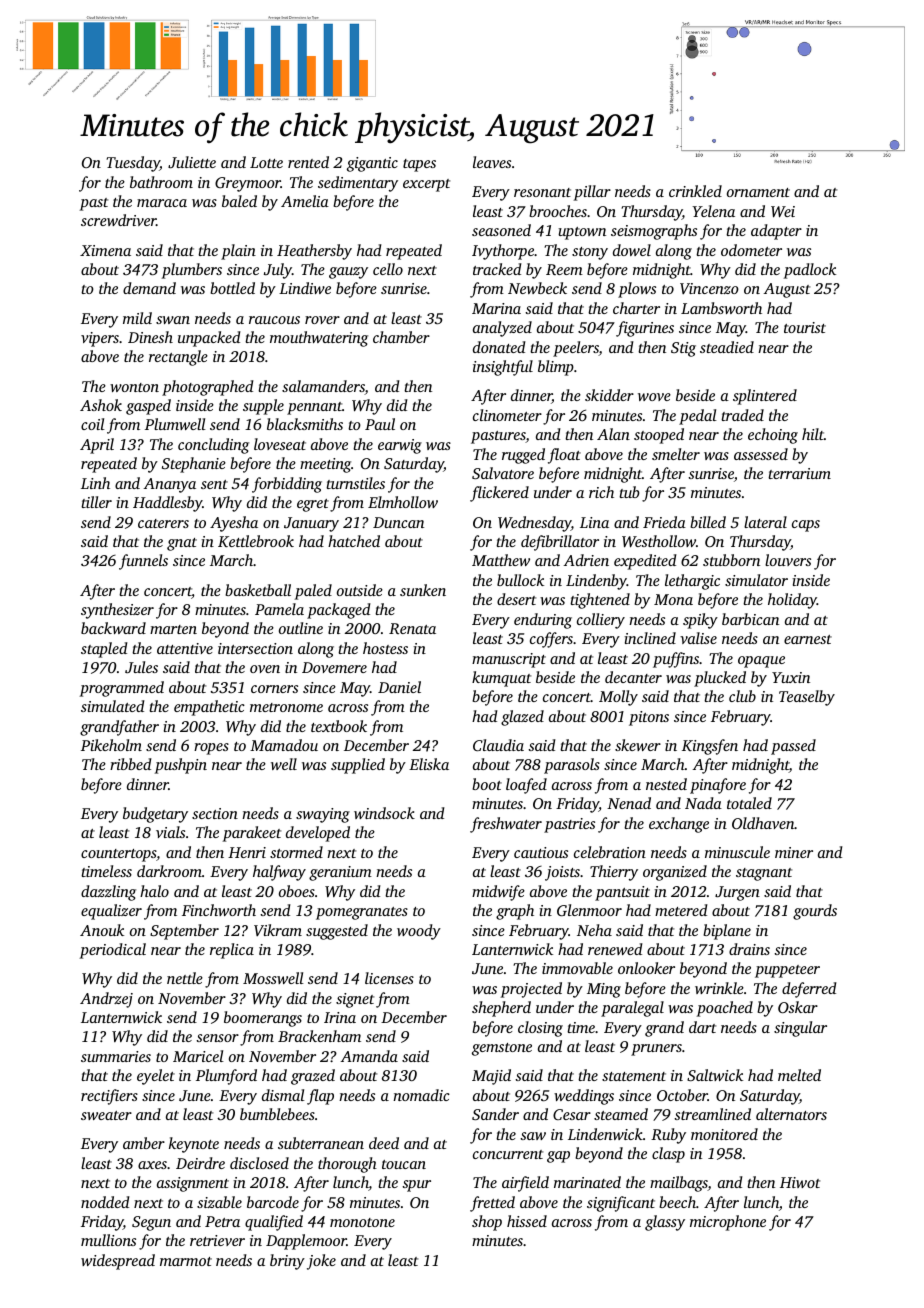  I want to click on Claudia, so click(498, 745).
